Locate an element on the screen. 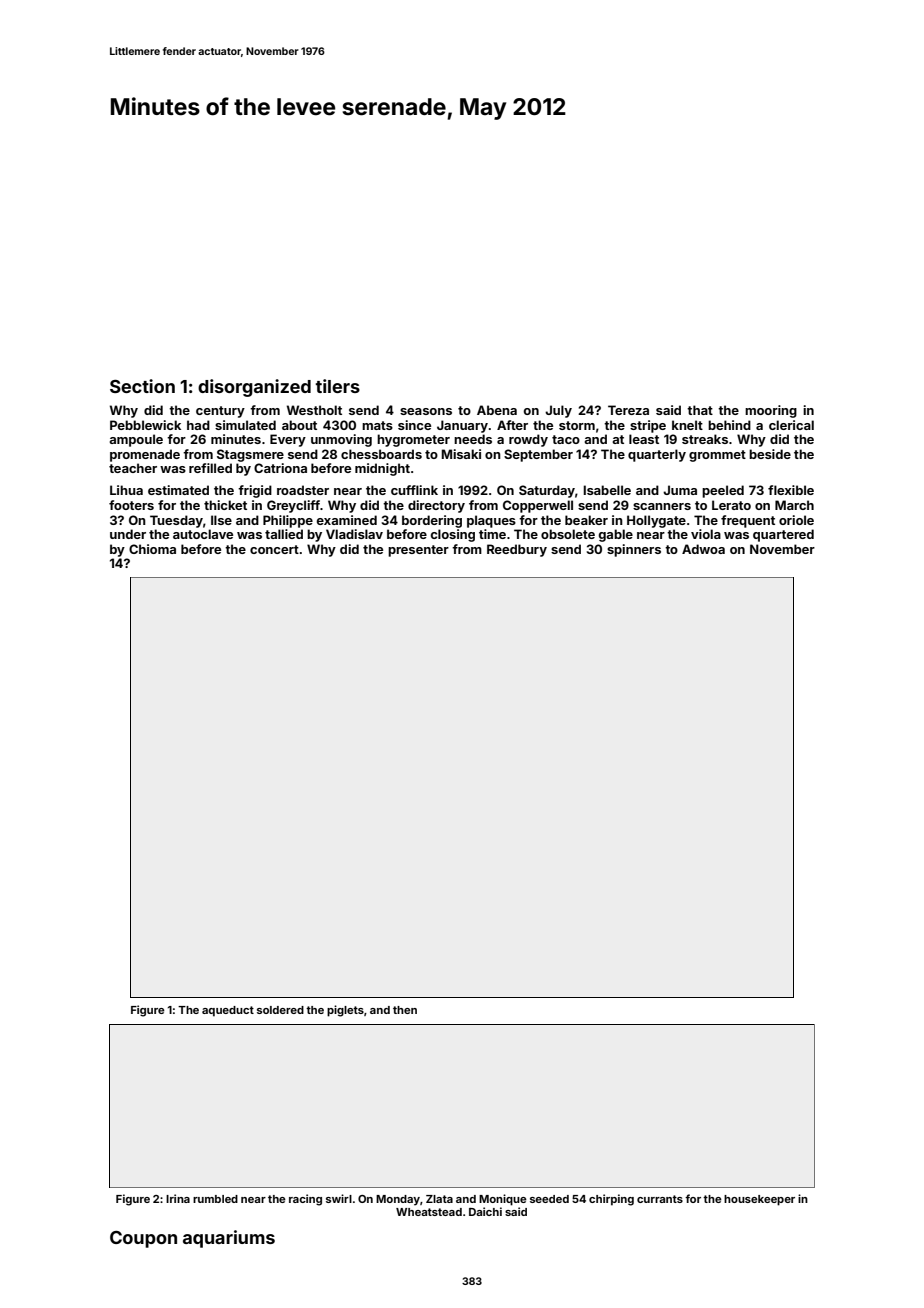  disorganized is located at coordinates (254, 388).
